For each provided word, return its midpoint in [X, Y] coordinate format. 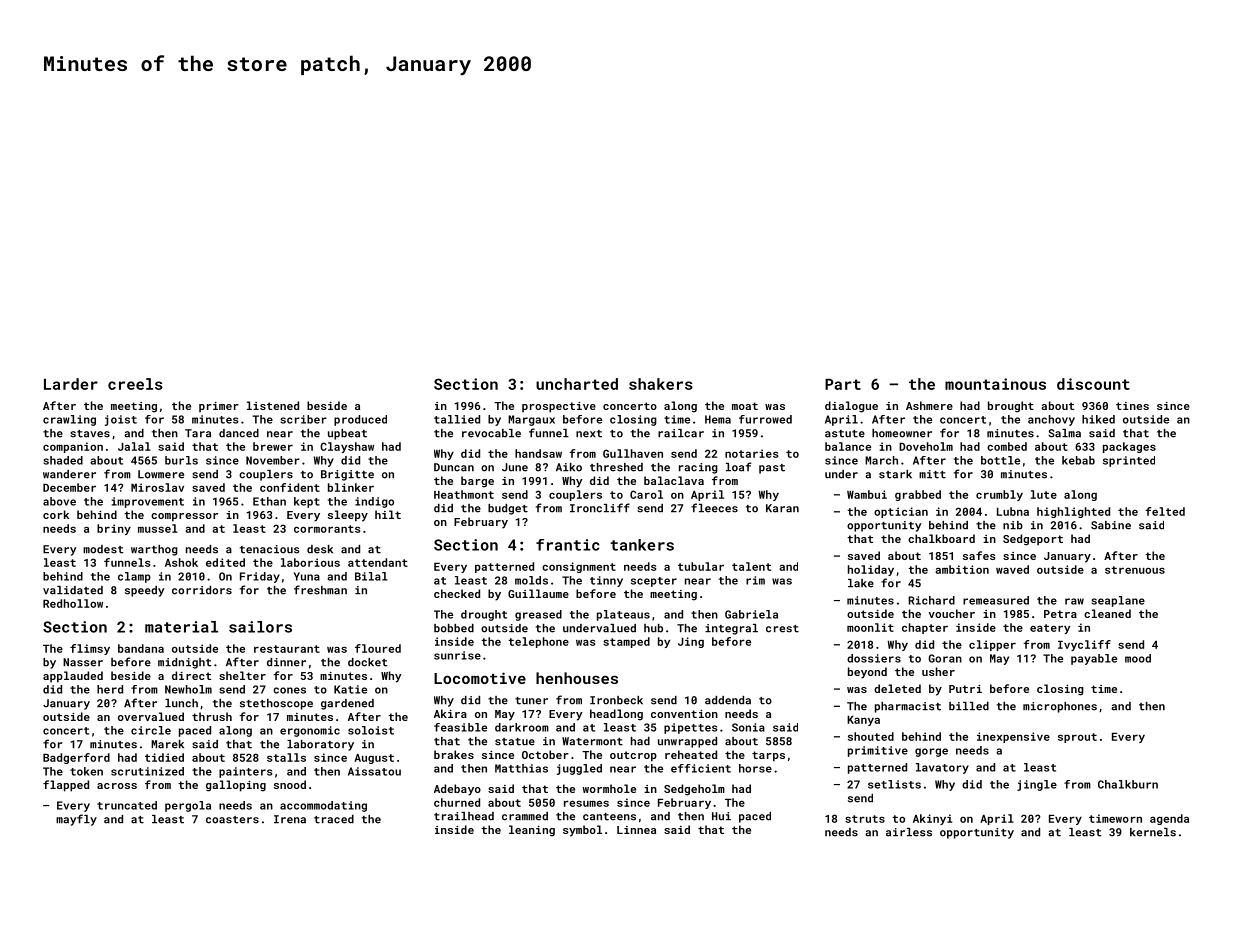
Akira [450, 713]
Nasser [83, 662]
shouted [871, 736]
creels [135, 384]
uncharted [577, 384]
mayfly [76, 820]
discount [1093, 384]
